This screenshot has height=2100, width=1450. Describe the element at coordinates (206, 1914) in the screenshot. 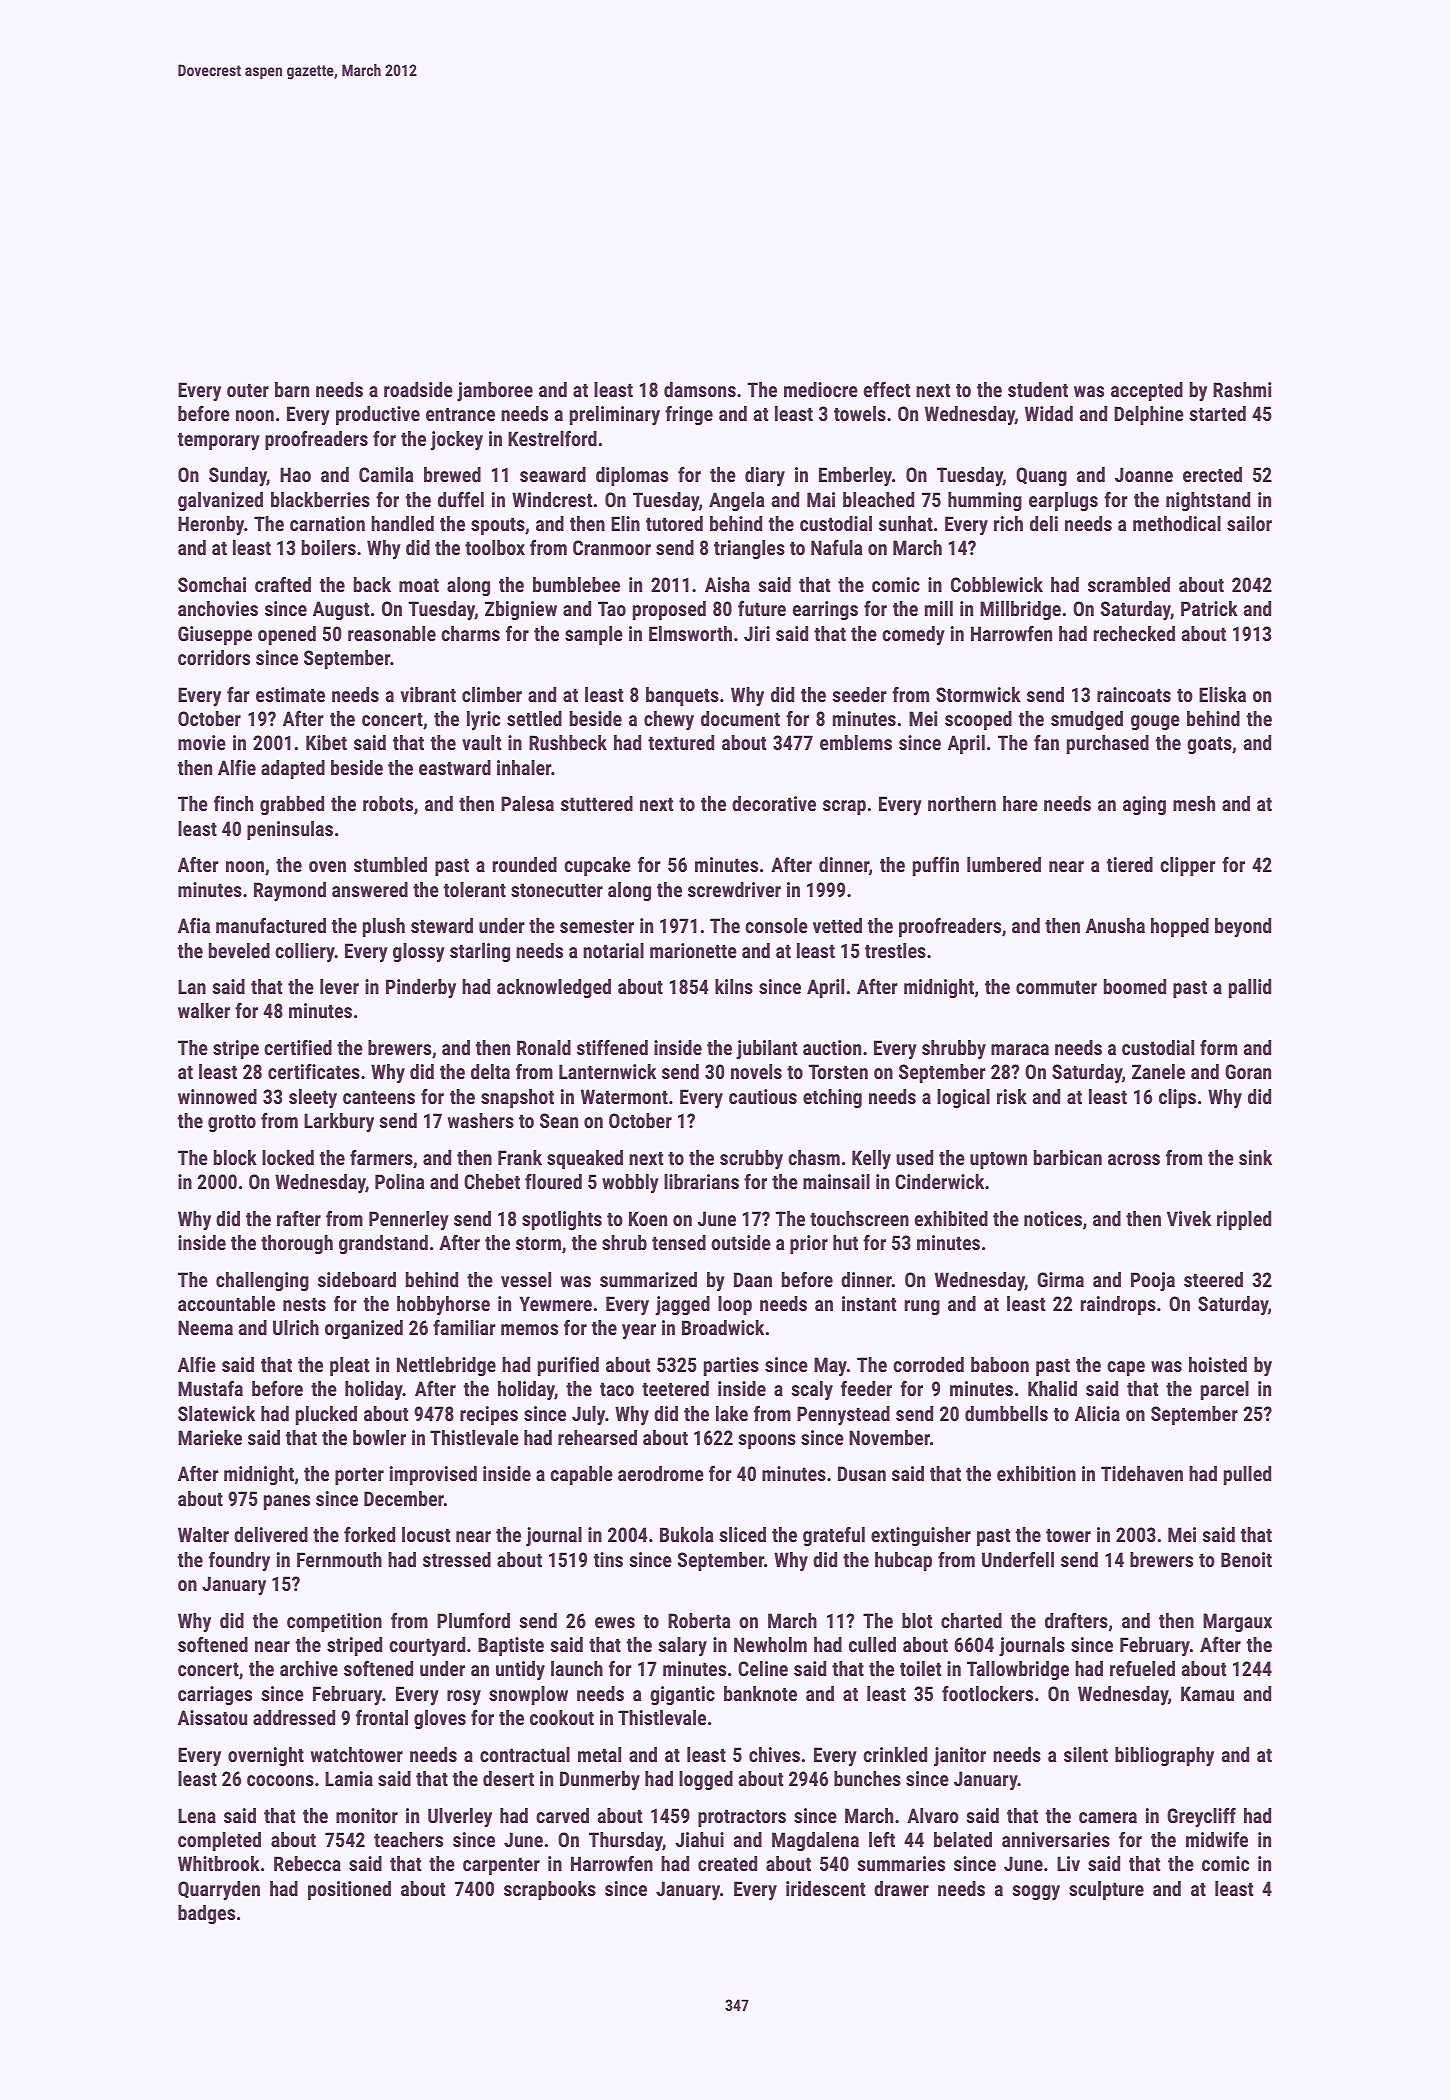

I see `badges` at that location.
